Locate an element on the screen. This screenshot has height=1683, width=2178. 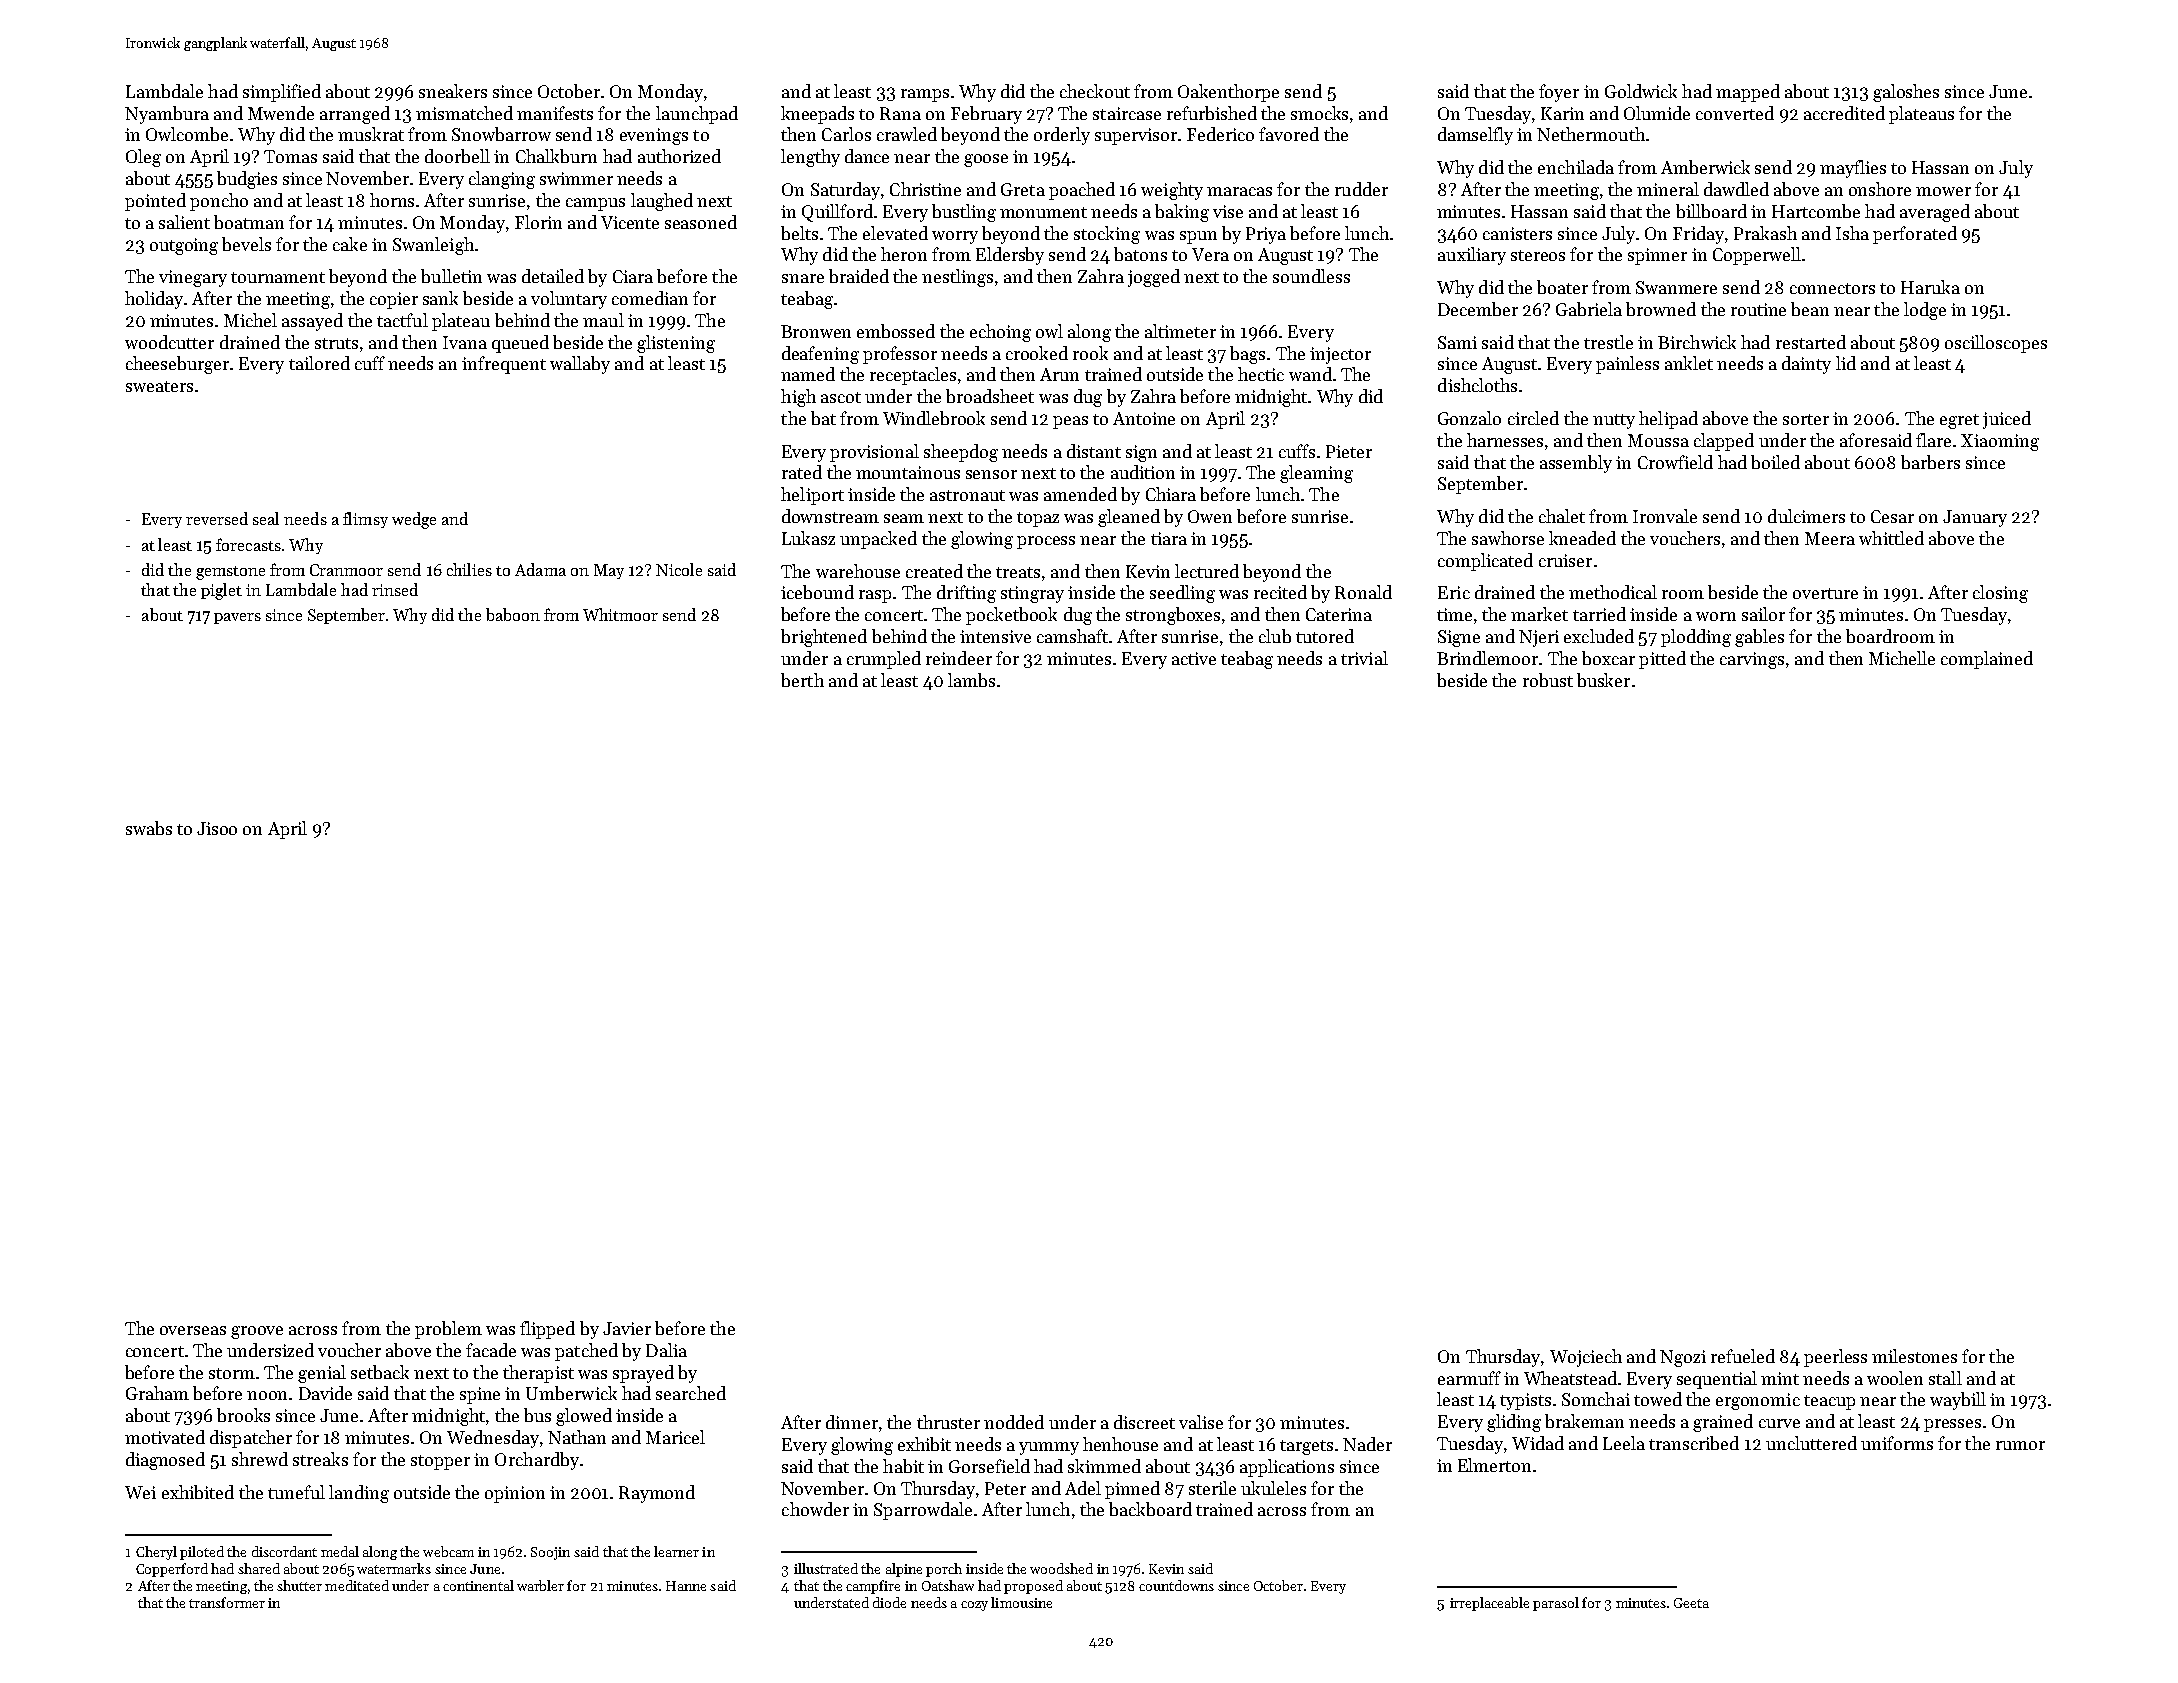
swabs is located at coordinates (149, 828).
